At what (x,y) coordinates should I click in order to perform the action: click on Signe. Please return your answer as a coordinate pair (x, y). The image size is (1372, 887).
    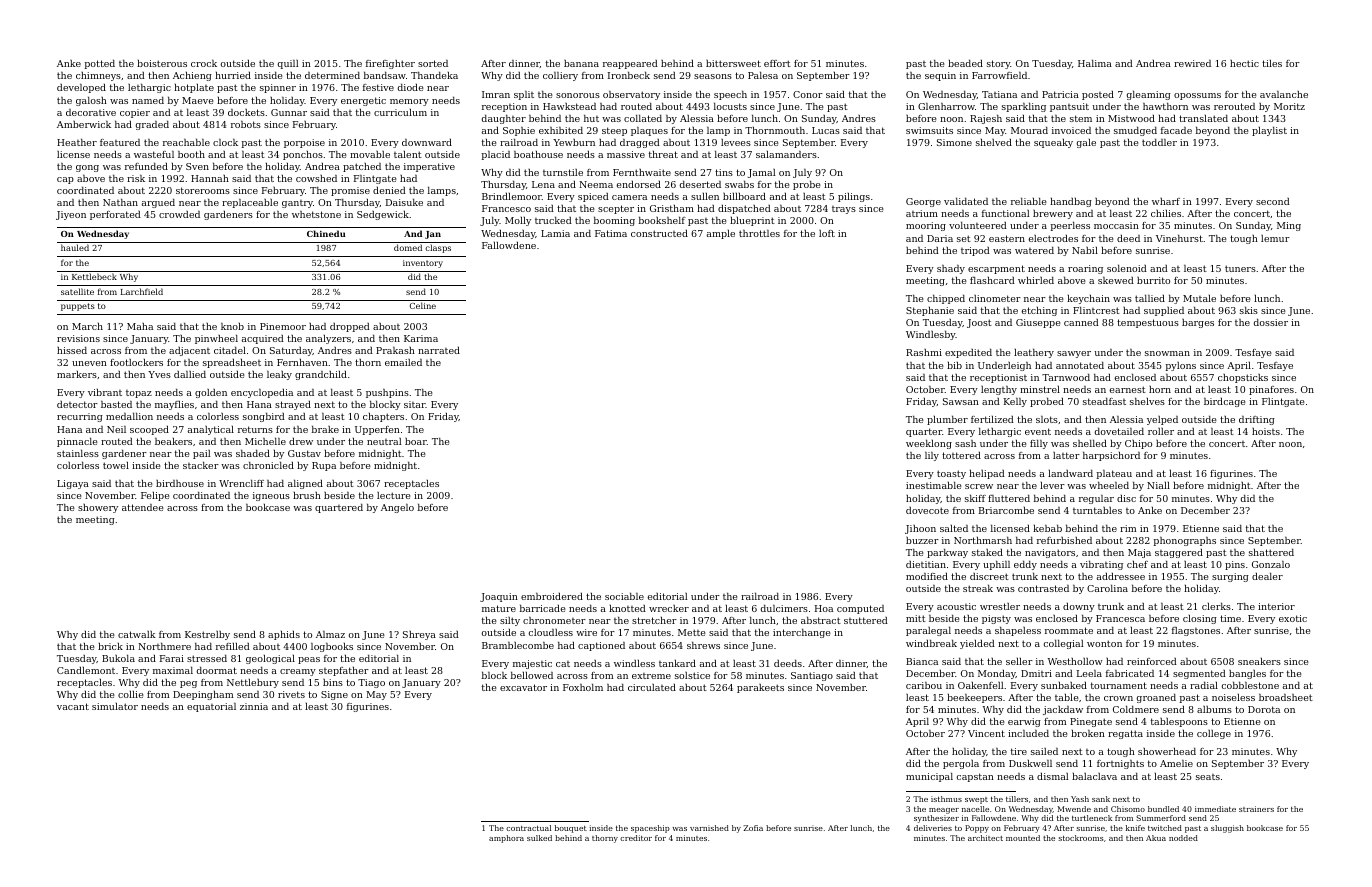
    Looking at the image, I should click on (334, 695).
